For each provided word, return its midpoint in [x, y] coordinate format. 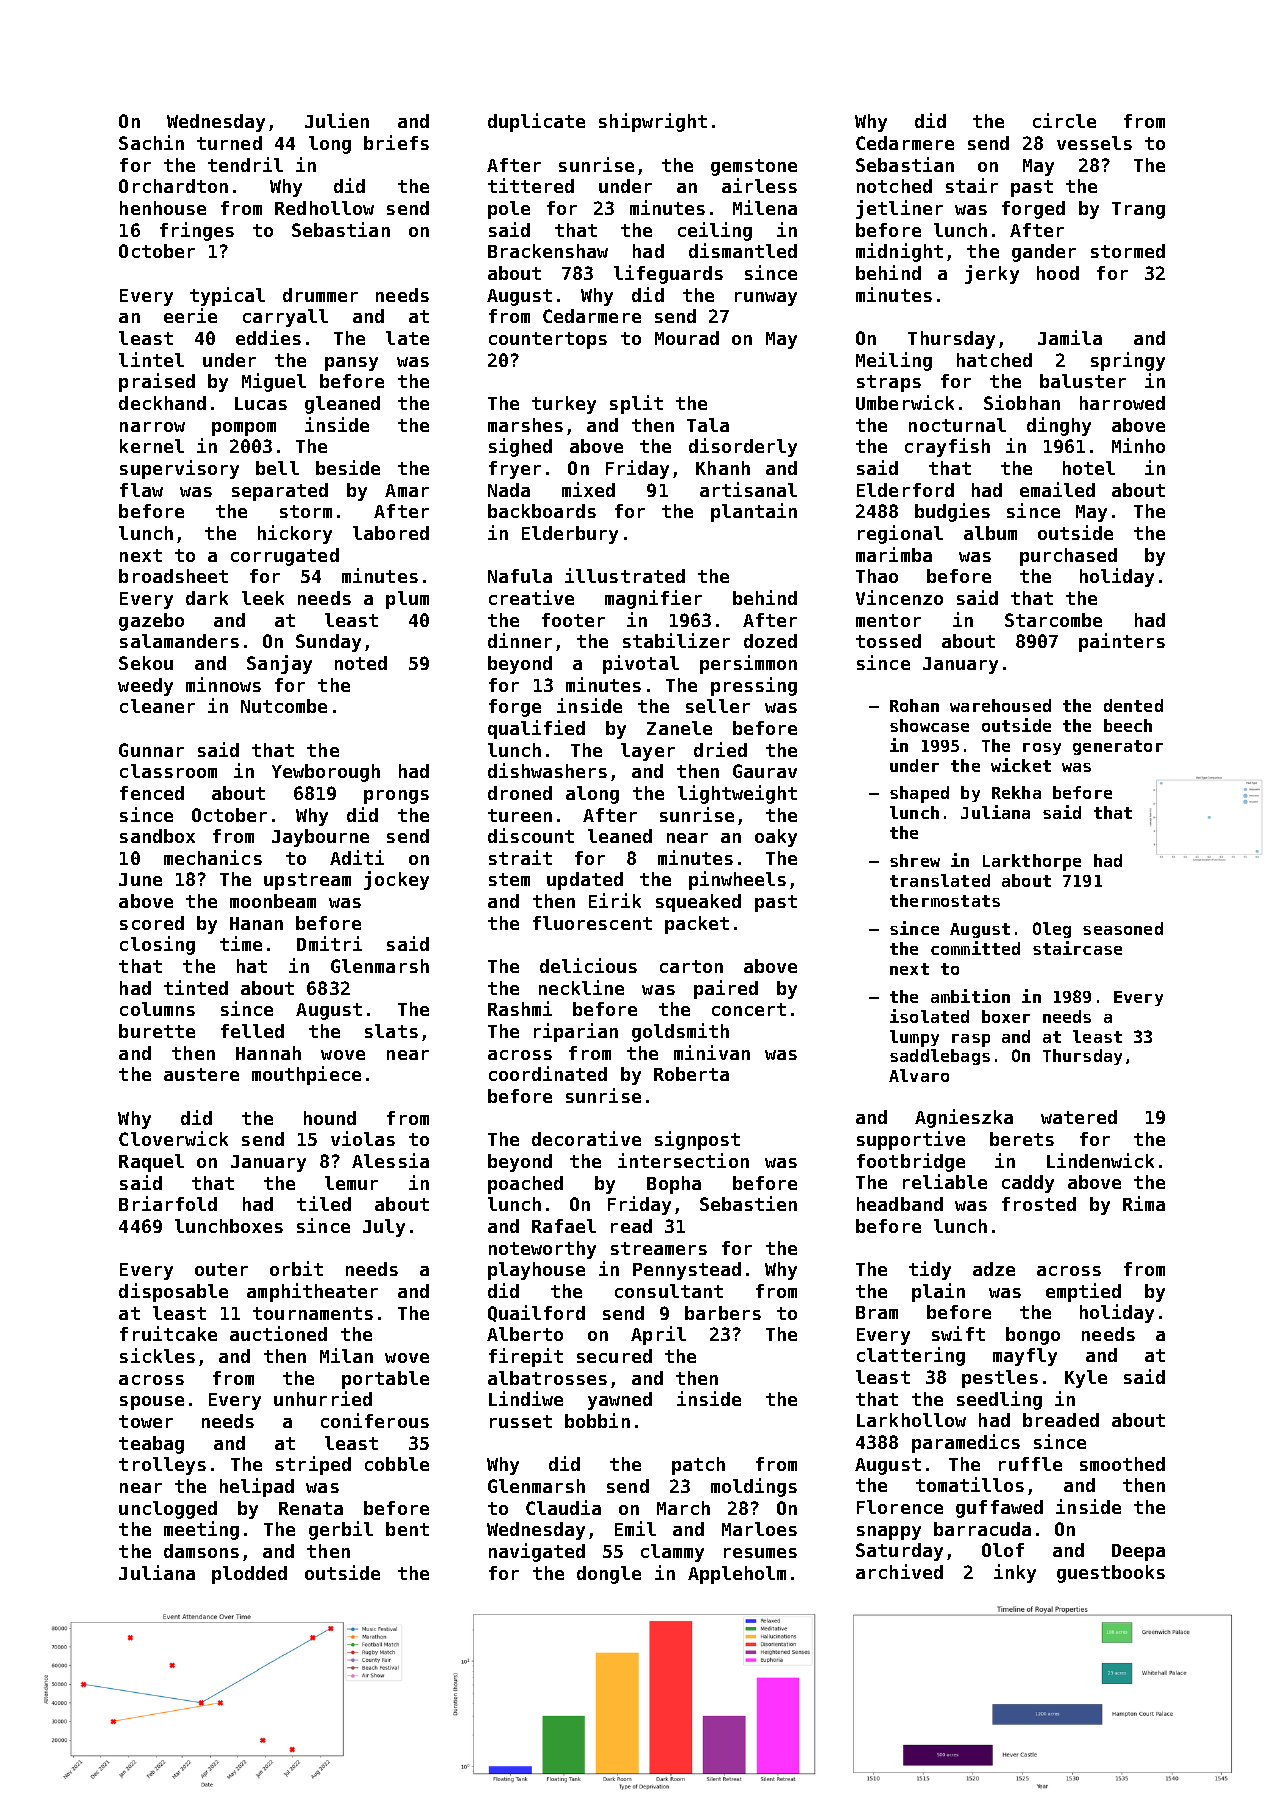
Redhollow [324, 208]
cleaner [157, 706]
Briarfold [168, 1203]
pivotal [641, 664]
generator [1118, 747]
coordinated [548, 1073]
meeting [201, 1530]
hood [1058, 273]
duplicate [536, 122]
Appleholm [737, 1575]
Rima [1144, 1203]
